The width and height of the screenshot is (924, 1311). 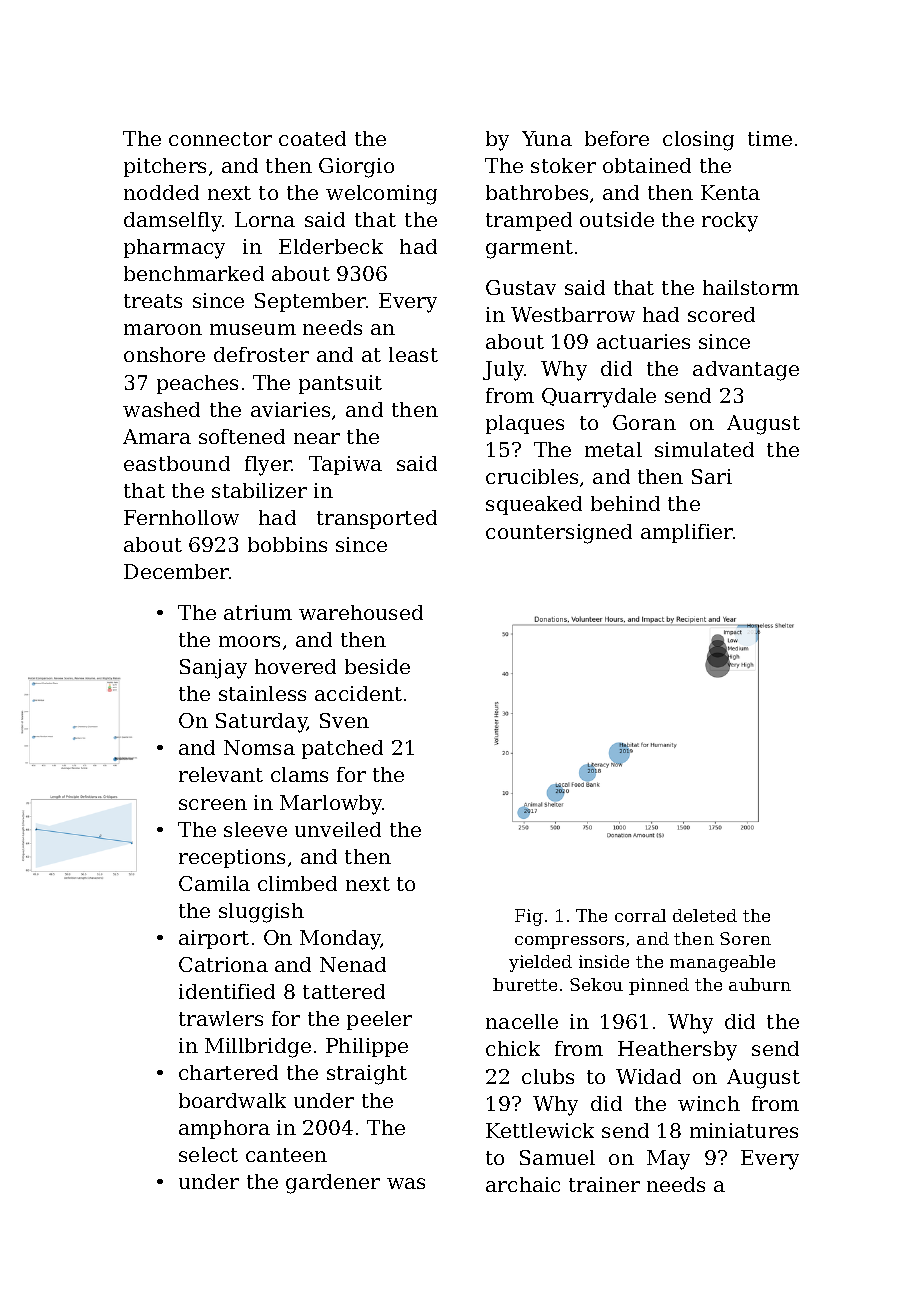 I want to click on select, so click(x=208, y=1154).
